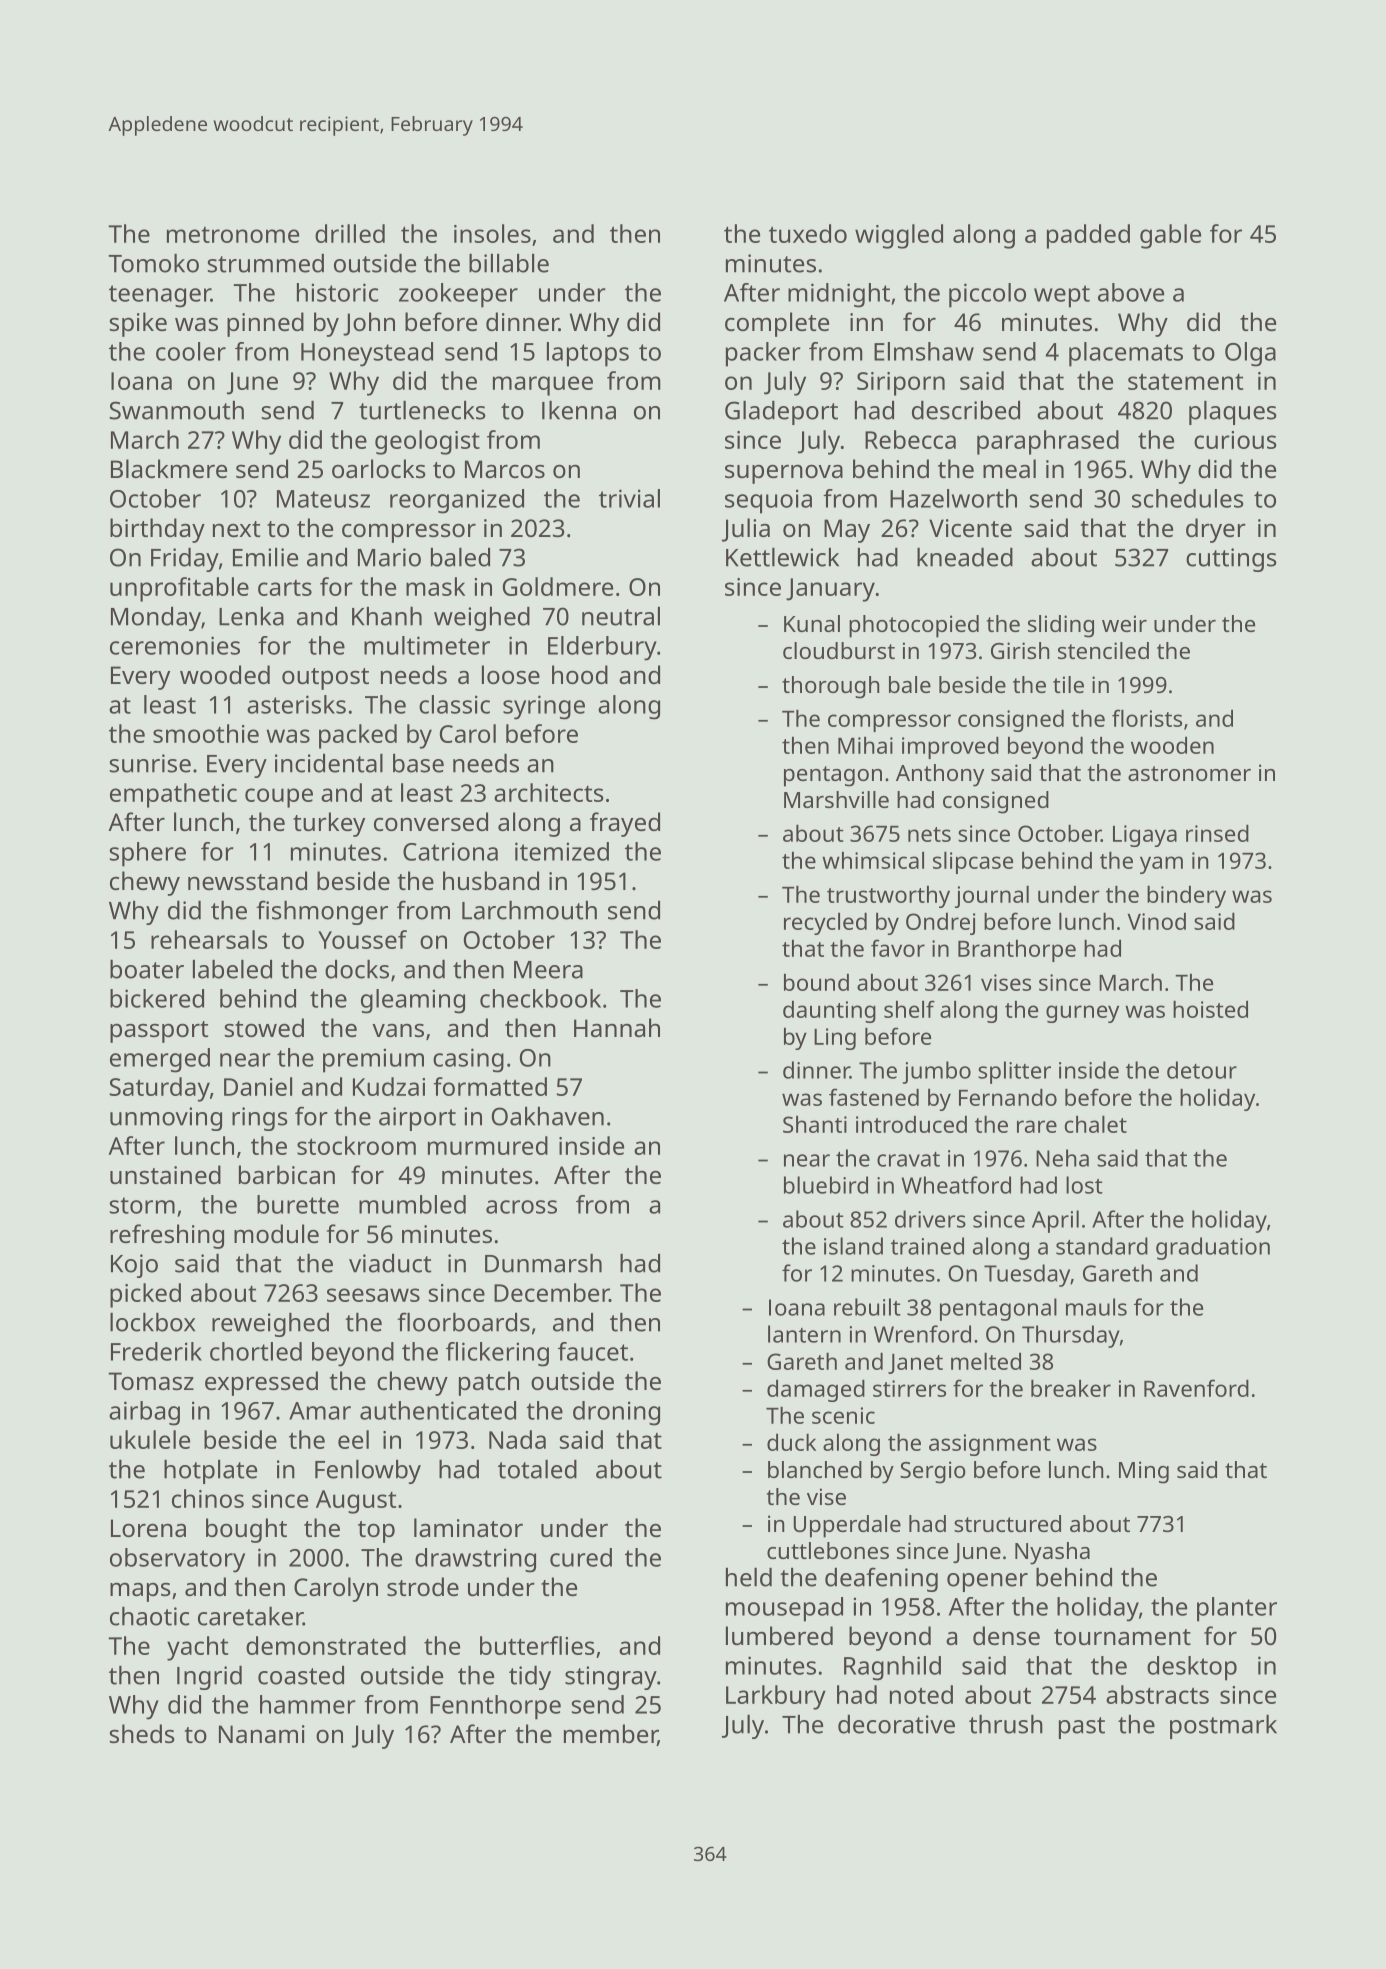 This page has height=1969, width=1386. What do you see at coordinates (625, 824) in the page?
I see `frayed` at bounding box center [625, 824].
